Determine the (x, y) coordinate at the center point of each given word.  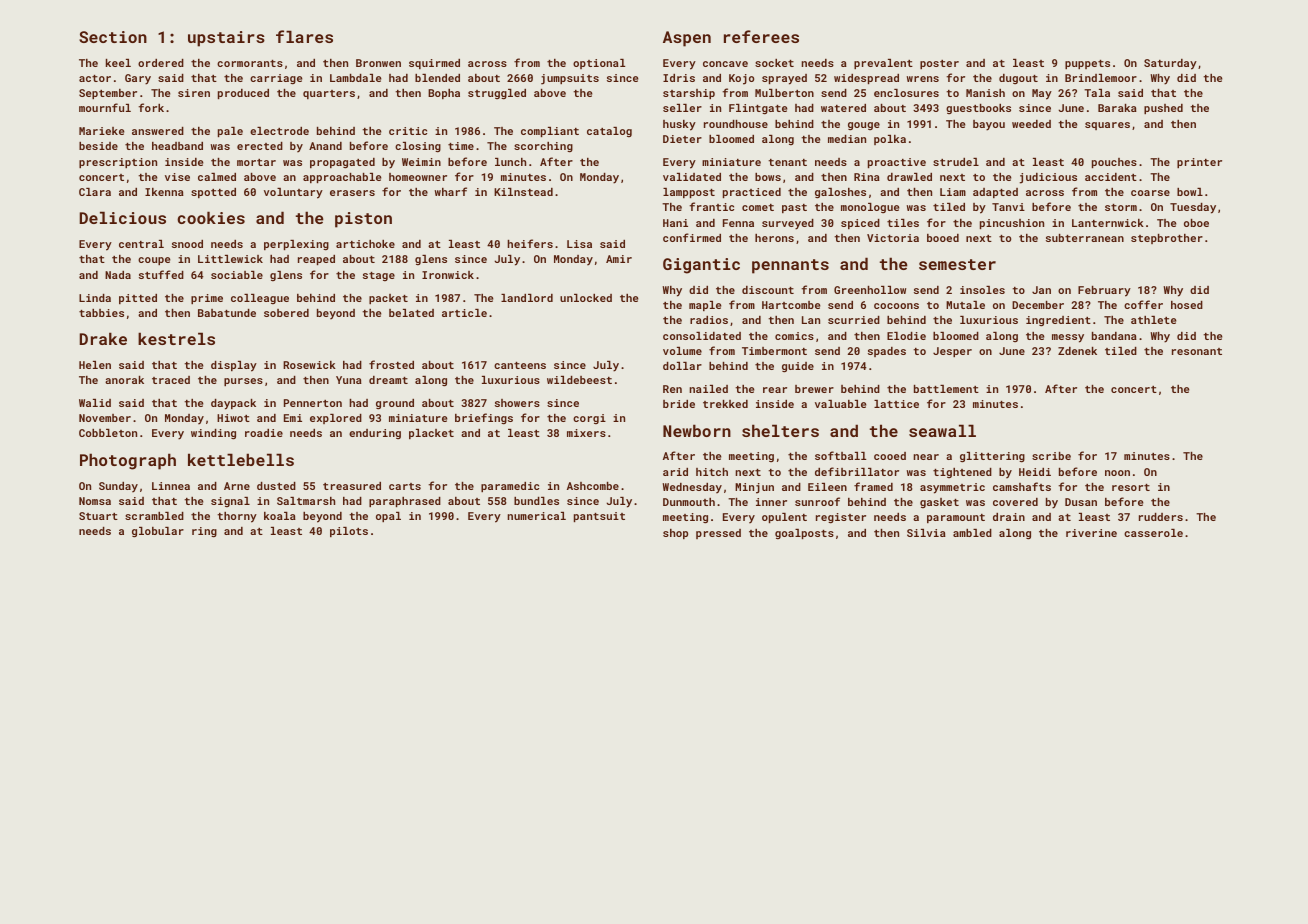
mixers (586, 433)
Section (113, 37)
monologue (870, 208)
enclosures (906, 93)
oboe (1196, 223)
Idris (679, 78)
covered (1015, 502)
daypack (233, 404)
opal (388, 517)
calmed (217, 177)
